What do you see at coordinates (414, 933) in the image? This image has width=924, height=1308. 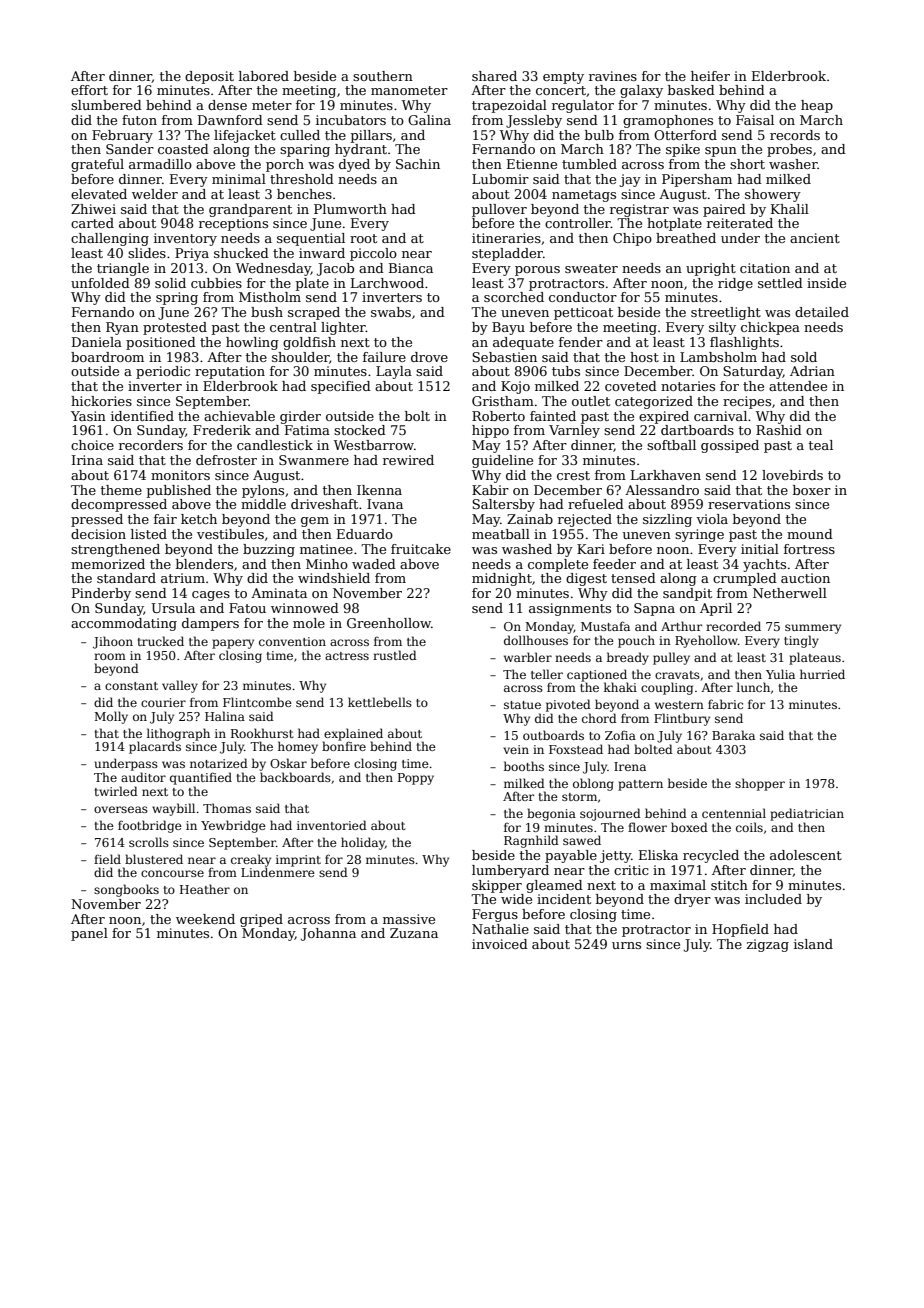 I see `Zuzana` at bounding box center [414, 933].
